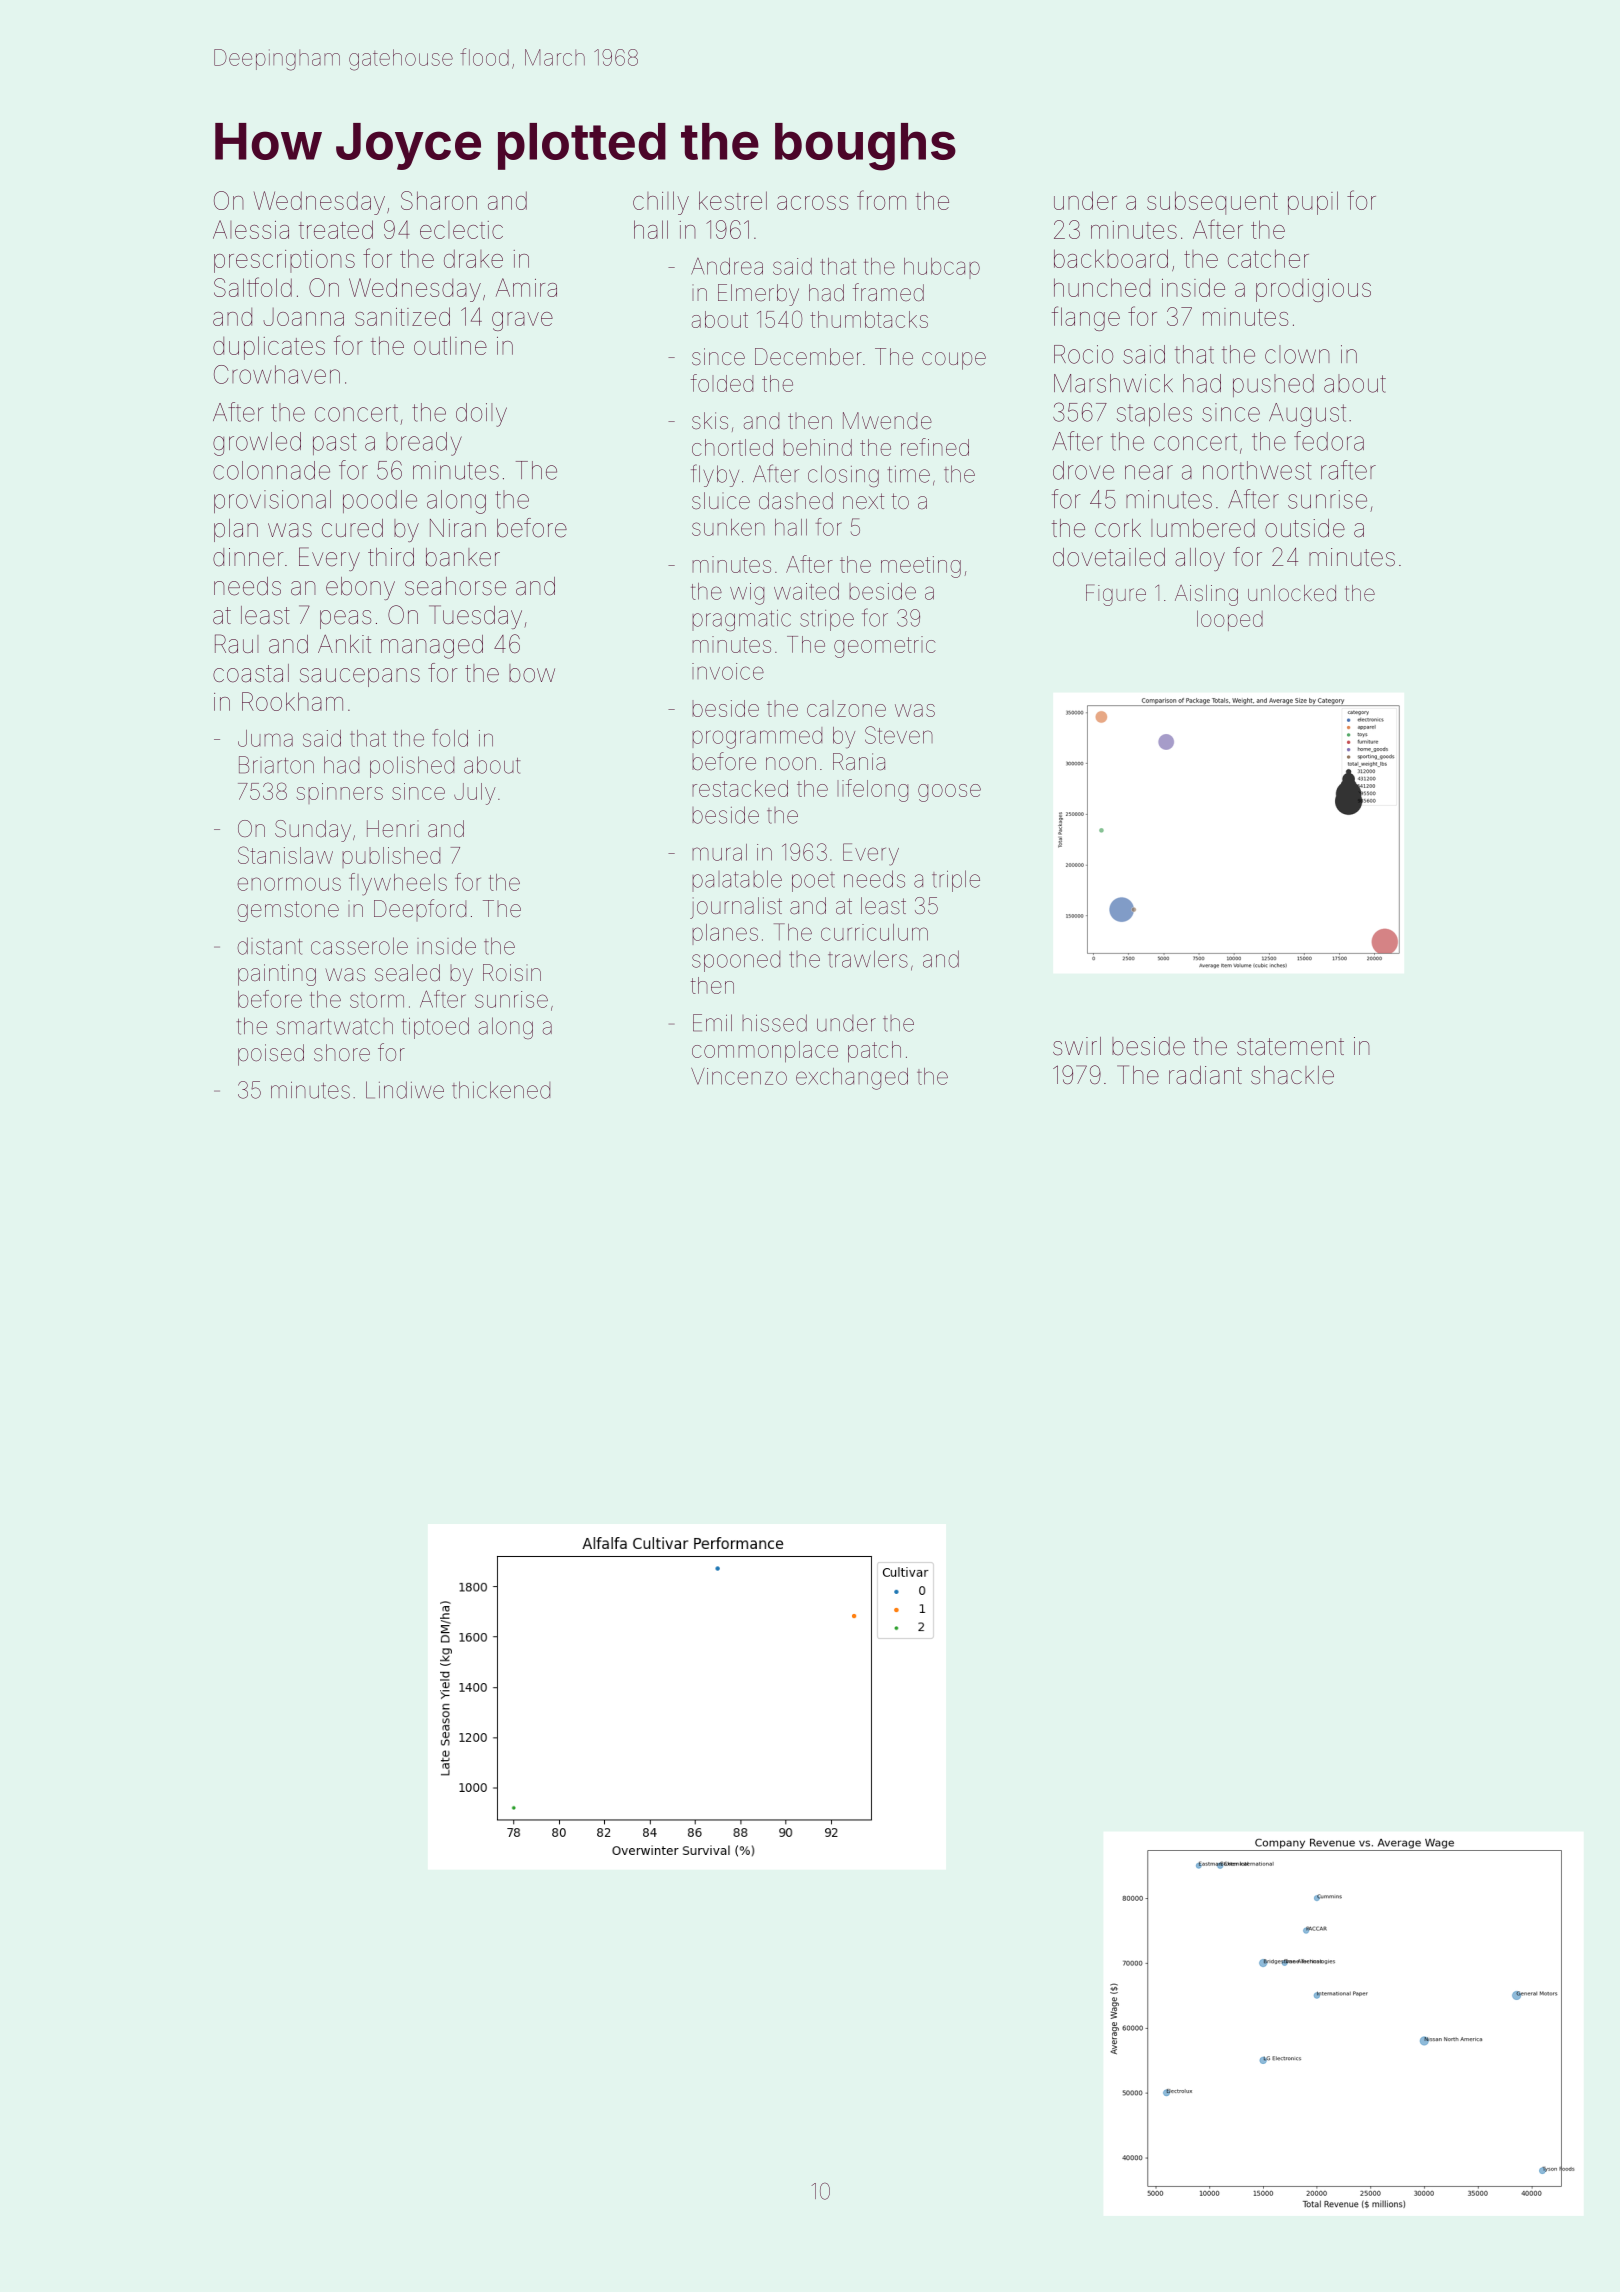 This document has height=2292, width=1620. I want to click on coastal, so click(251, 673).
